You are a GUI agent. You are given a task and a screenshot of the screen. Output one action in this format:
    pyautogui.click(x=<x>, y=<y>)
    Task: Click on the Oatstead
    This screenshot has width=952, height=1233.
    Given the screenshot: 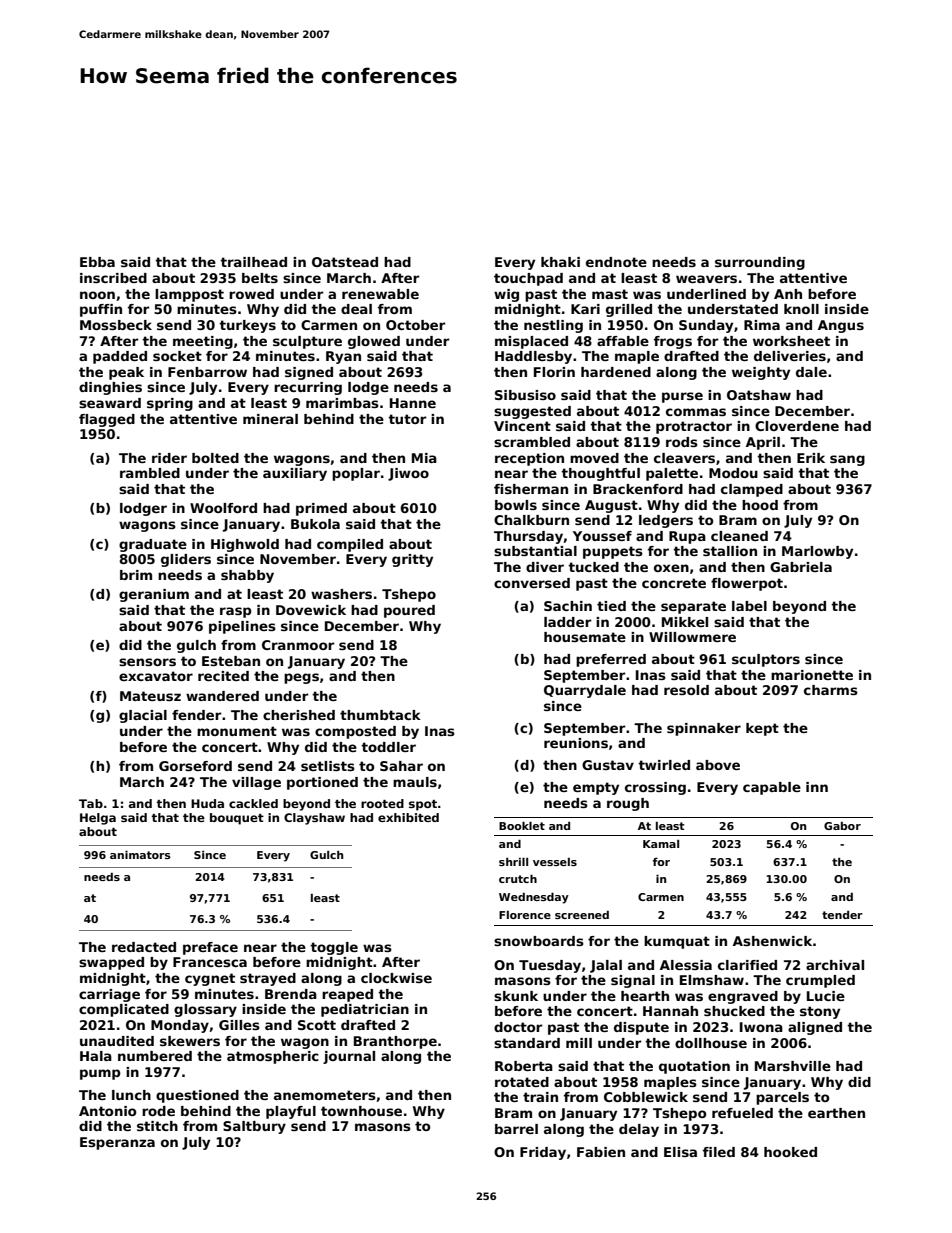 What is the action you would take?
    pyautogui.click(x=345, y=262)
